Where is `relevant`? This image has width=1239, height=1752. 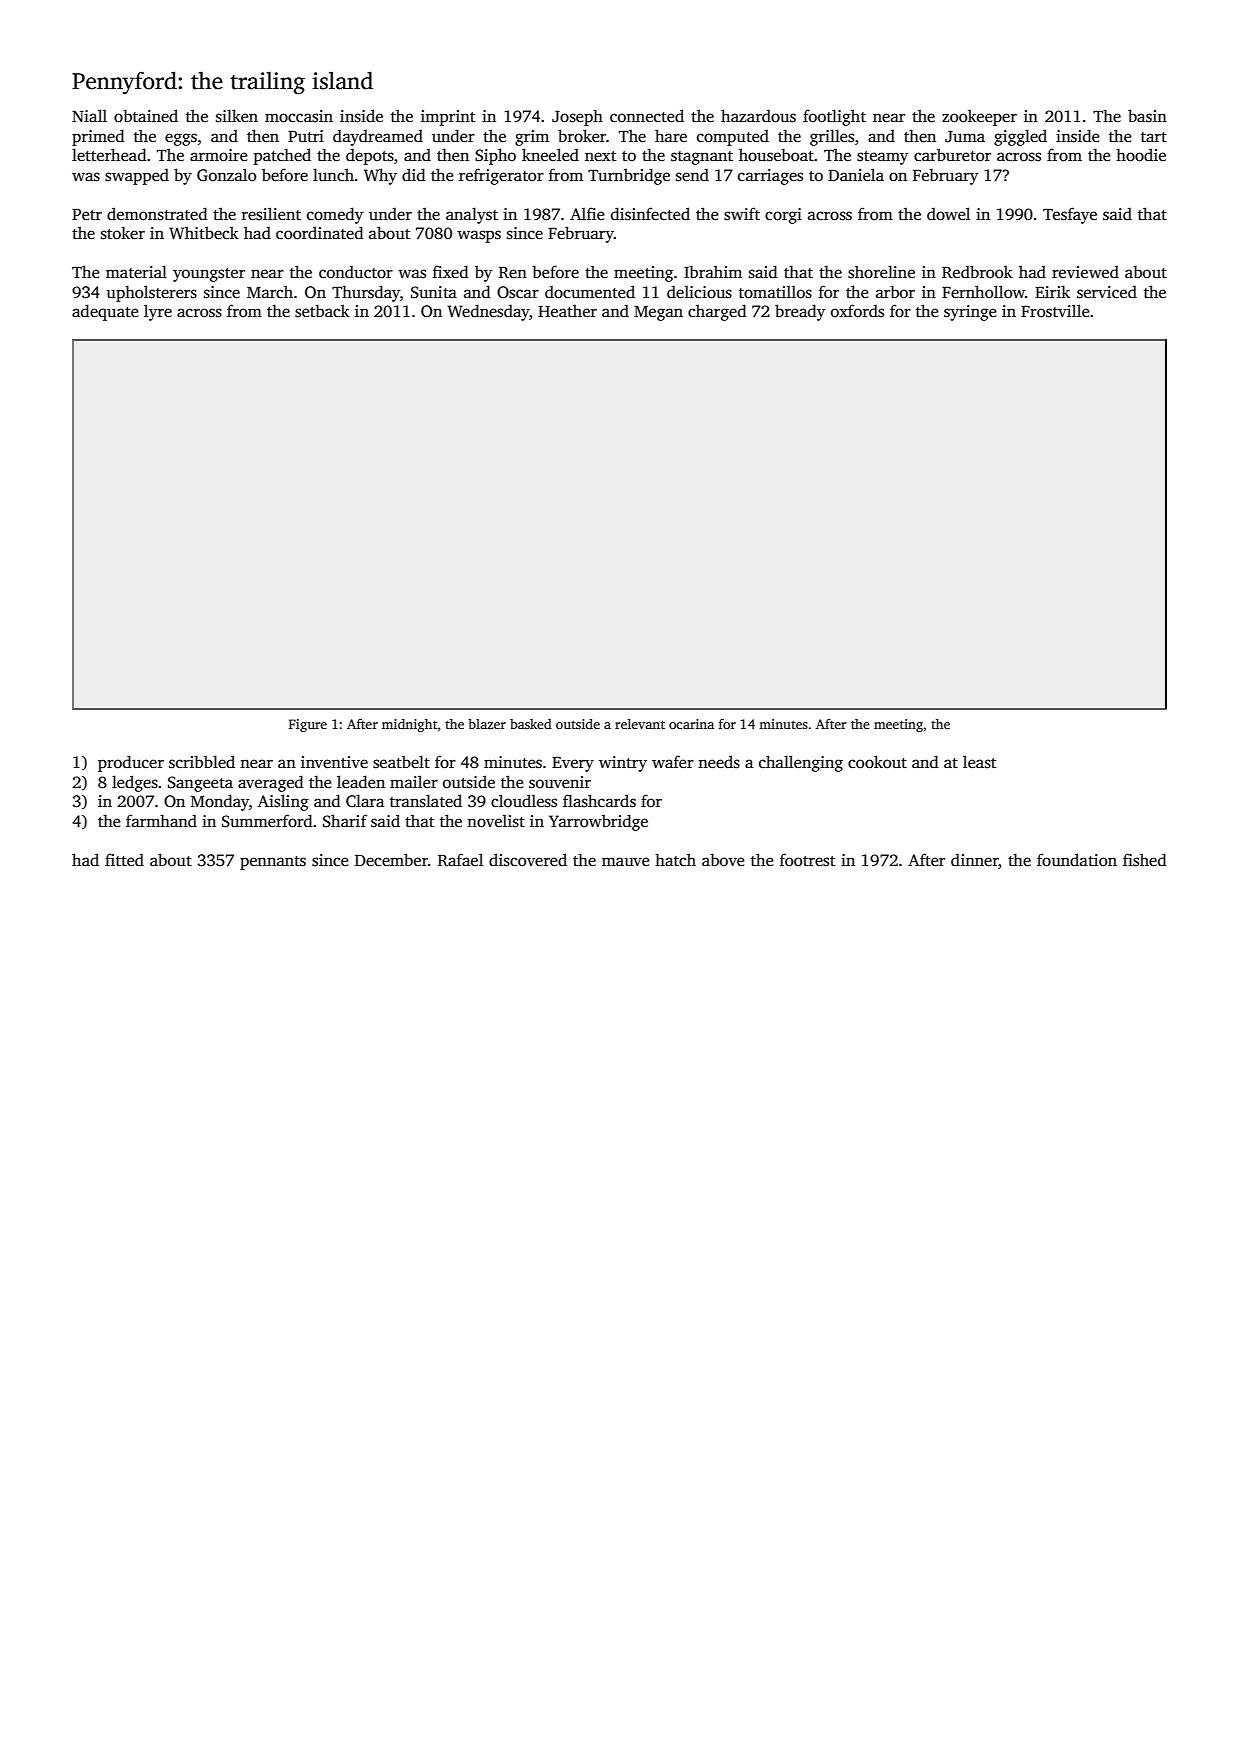
relevant is located at coordinates (640, 724).
